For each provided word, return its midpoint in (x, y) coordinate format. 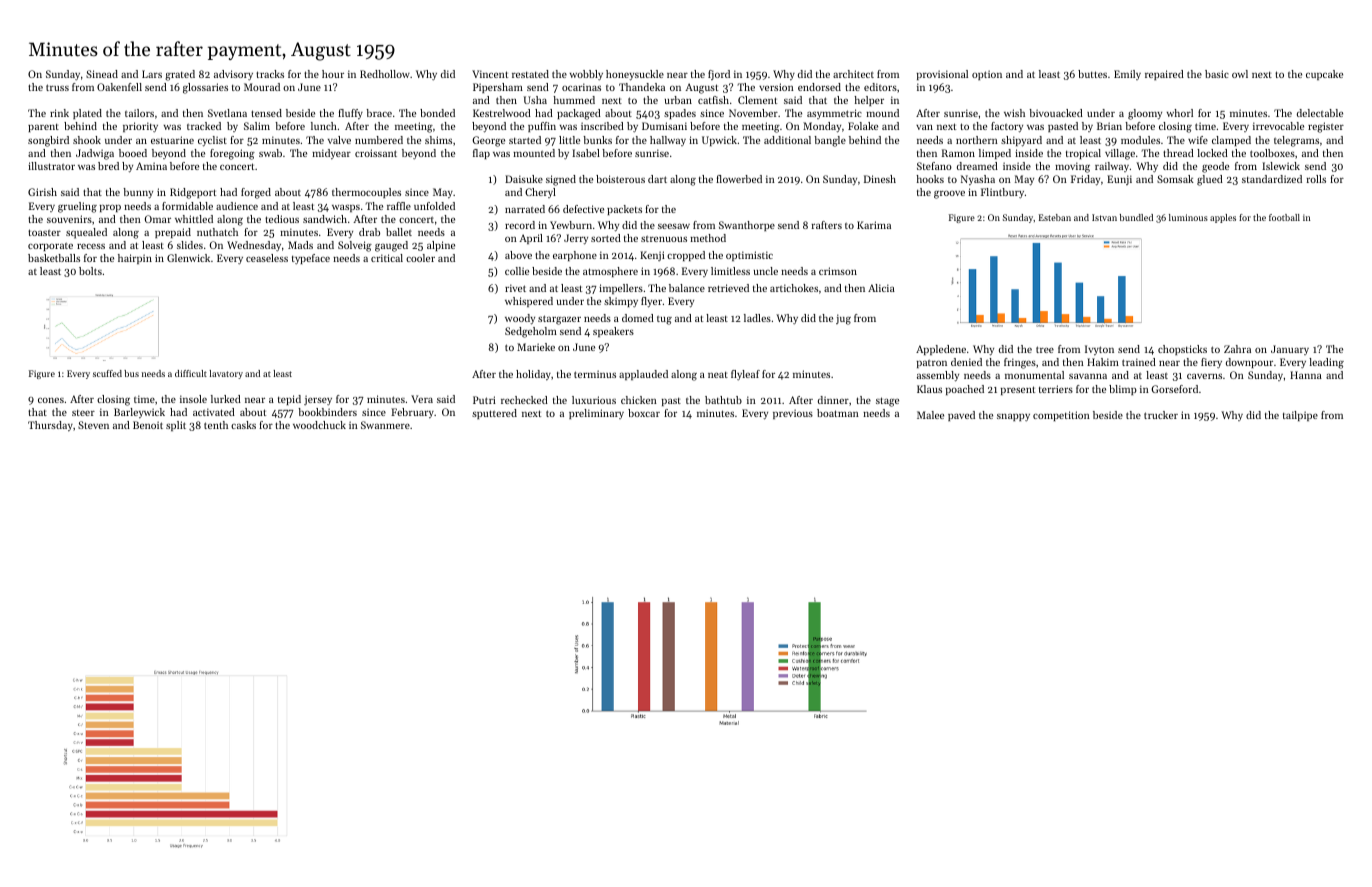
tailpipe (1300, 416)
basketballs (54, 258)
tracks (270, 74)
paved (961, 416)
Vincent (490, 74)
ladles (757, 318)
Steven (93, 425)
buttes (1092, 74)
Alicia (881, 288)
